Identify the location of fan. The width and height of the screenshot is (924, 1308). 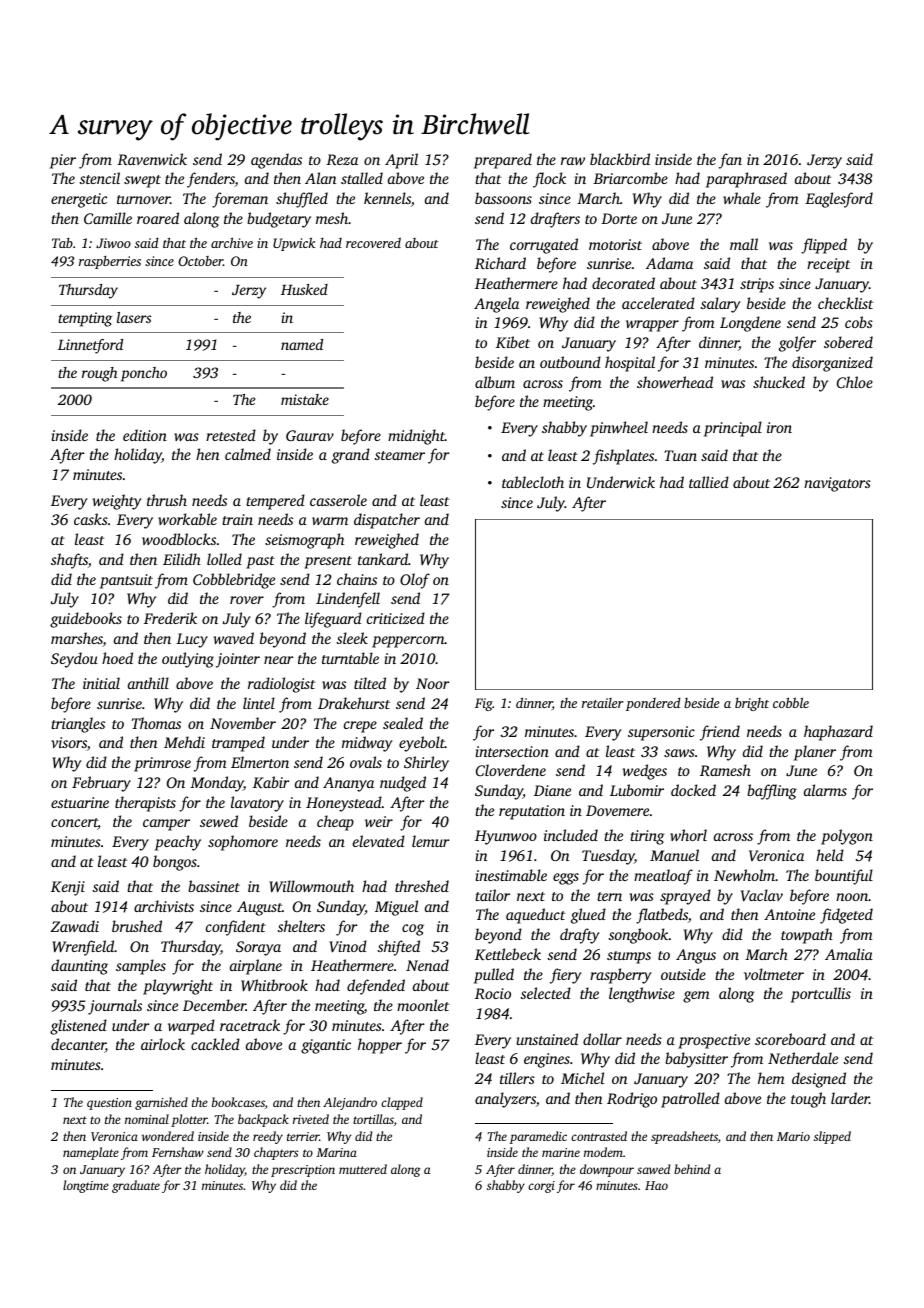
(730, 161).
